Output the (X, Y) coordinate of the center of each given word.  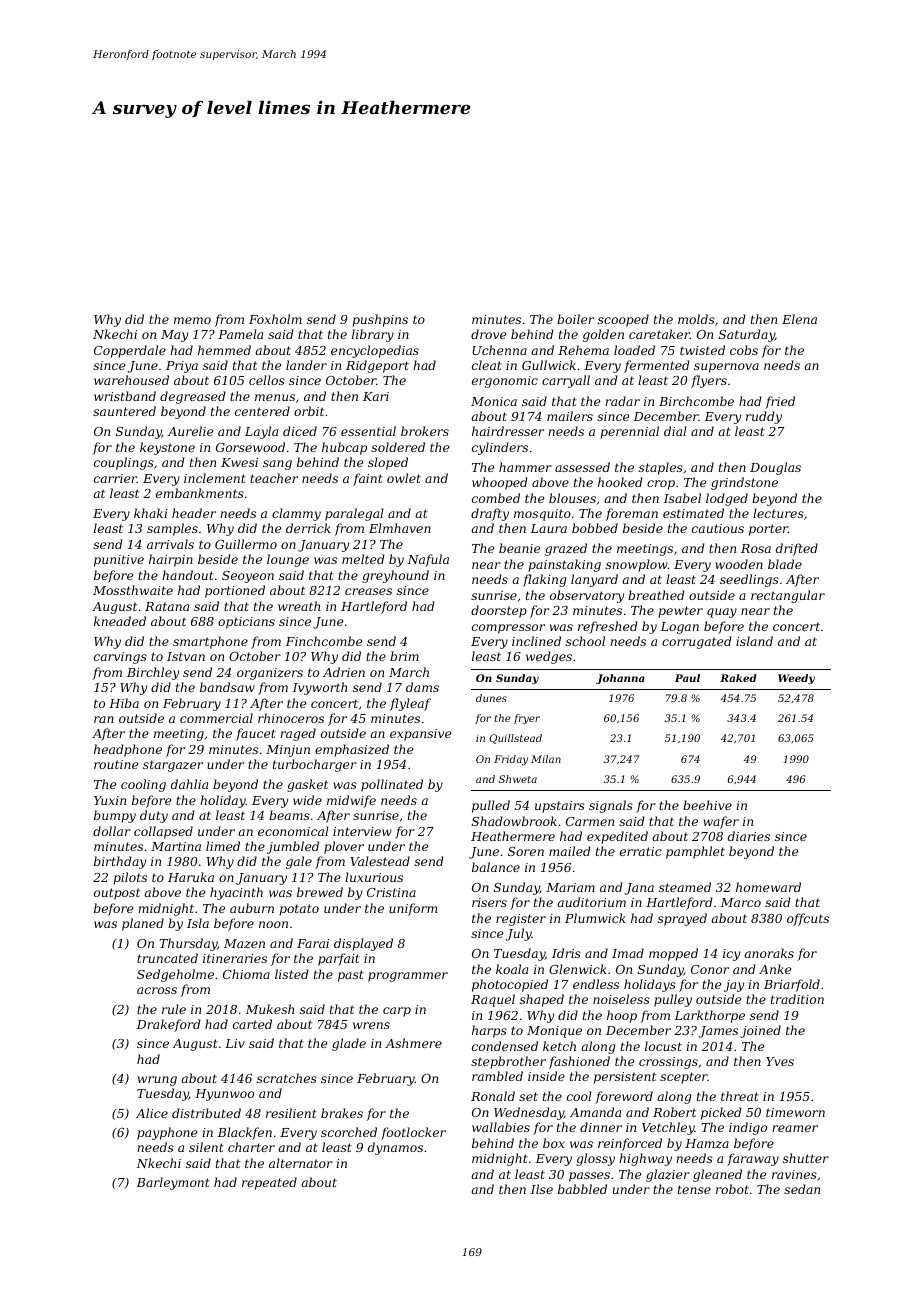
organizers (270, 674)
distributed (206, 1113)
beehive (707, 805)
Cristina (391, 892)
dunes (491, 698)
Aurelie (190, 431)
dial (675, 431)
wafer (721, 822)
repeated (269, 1183)
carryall (566, 381)
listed (292, 974)
